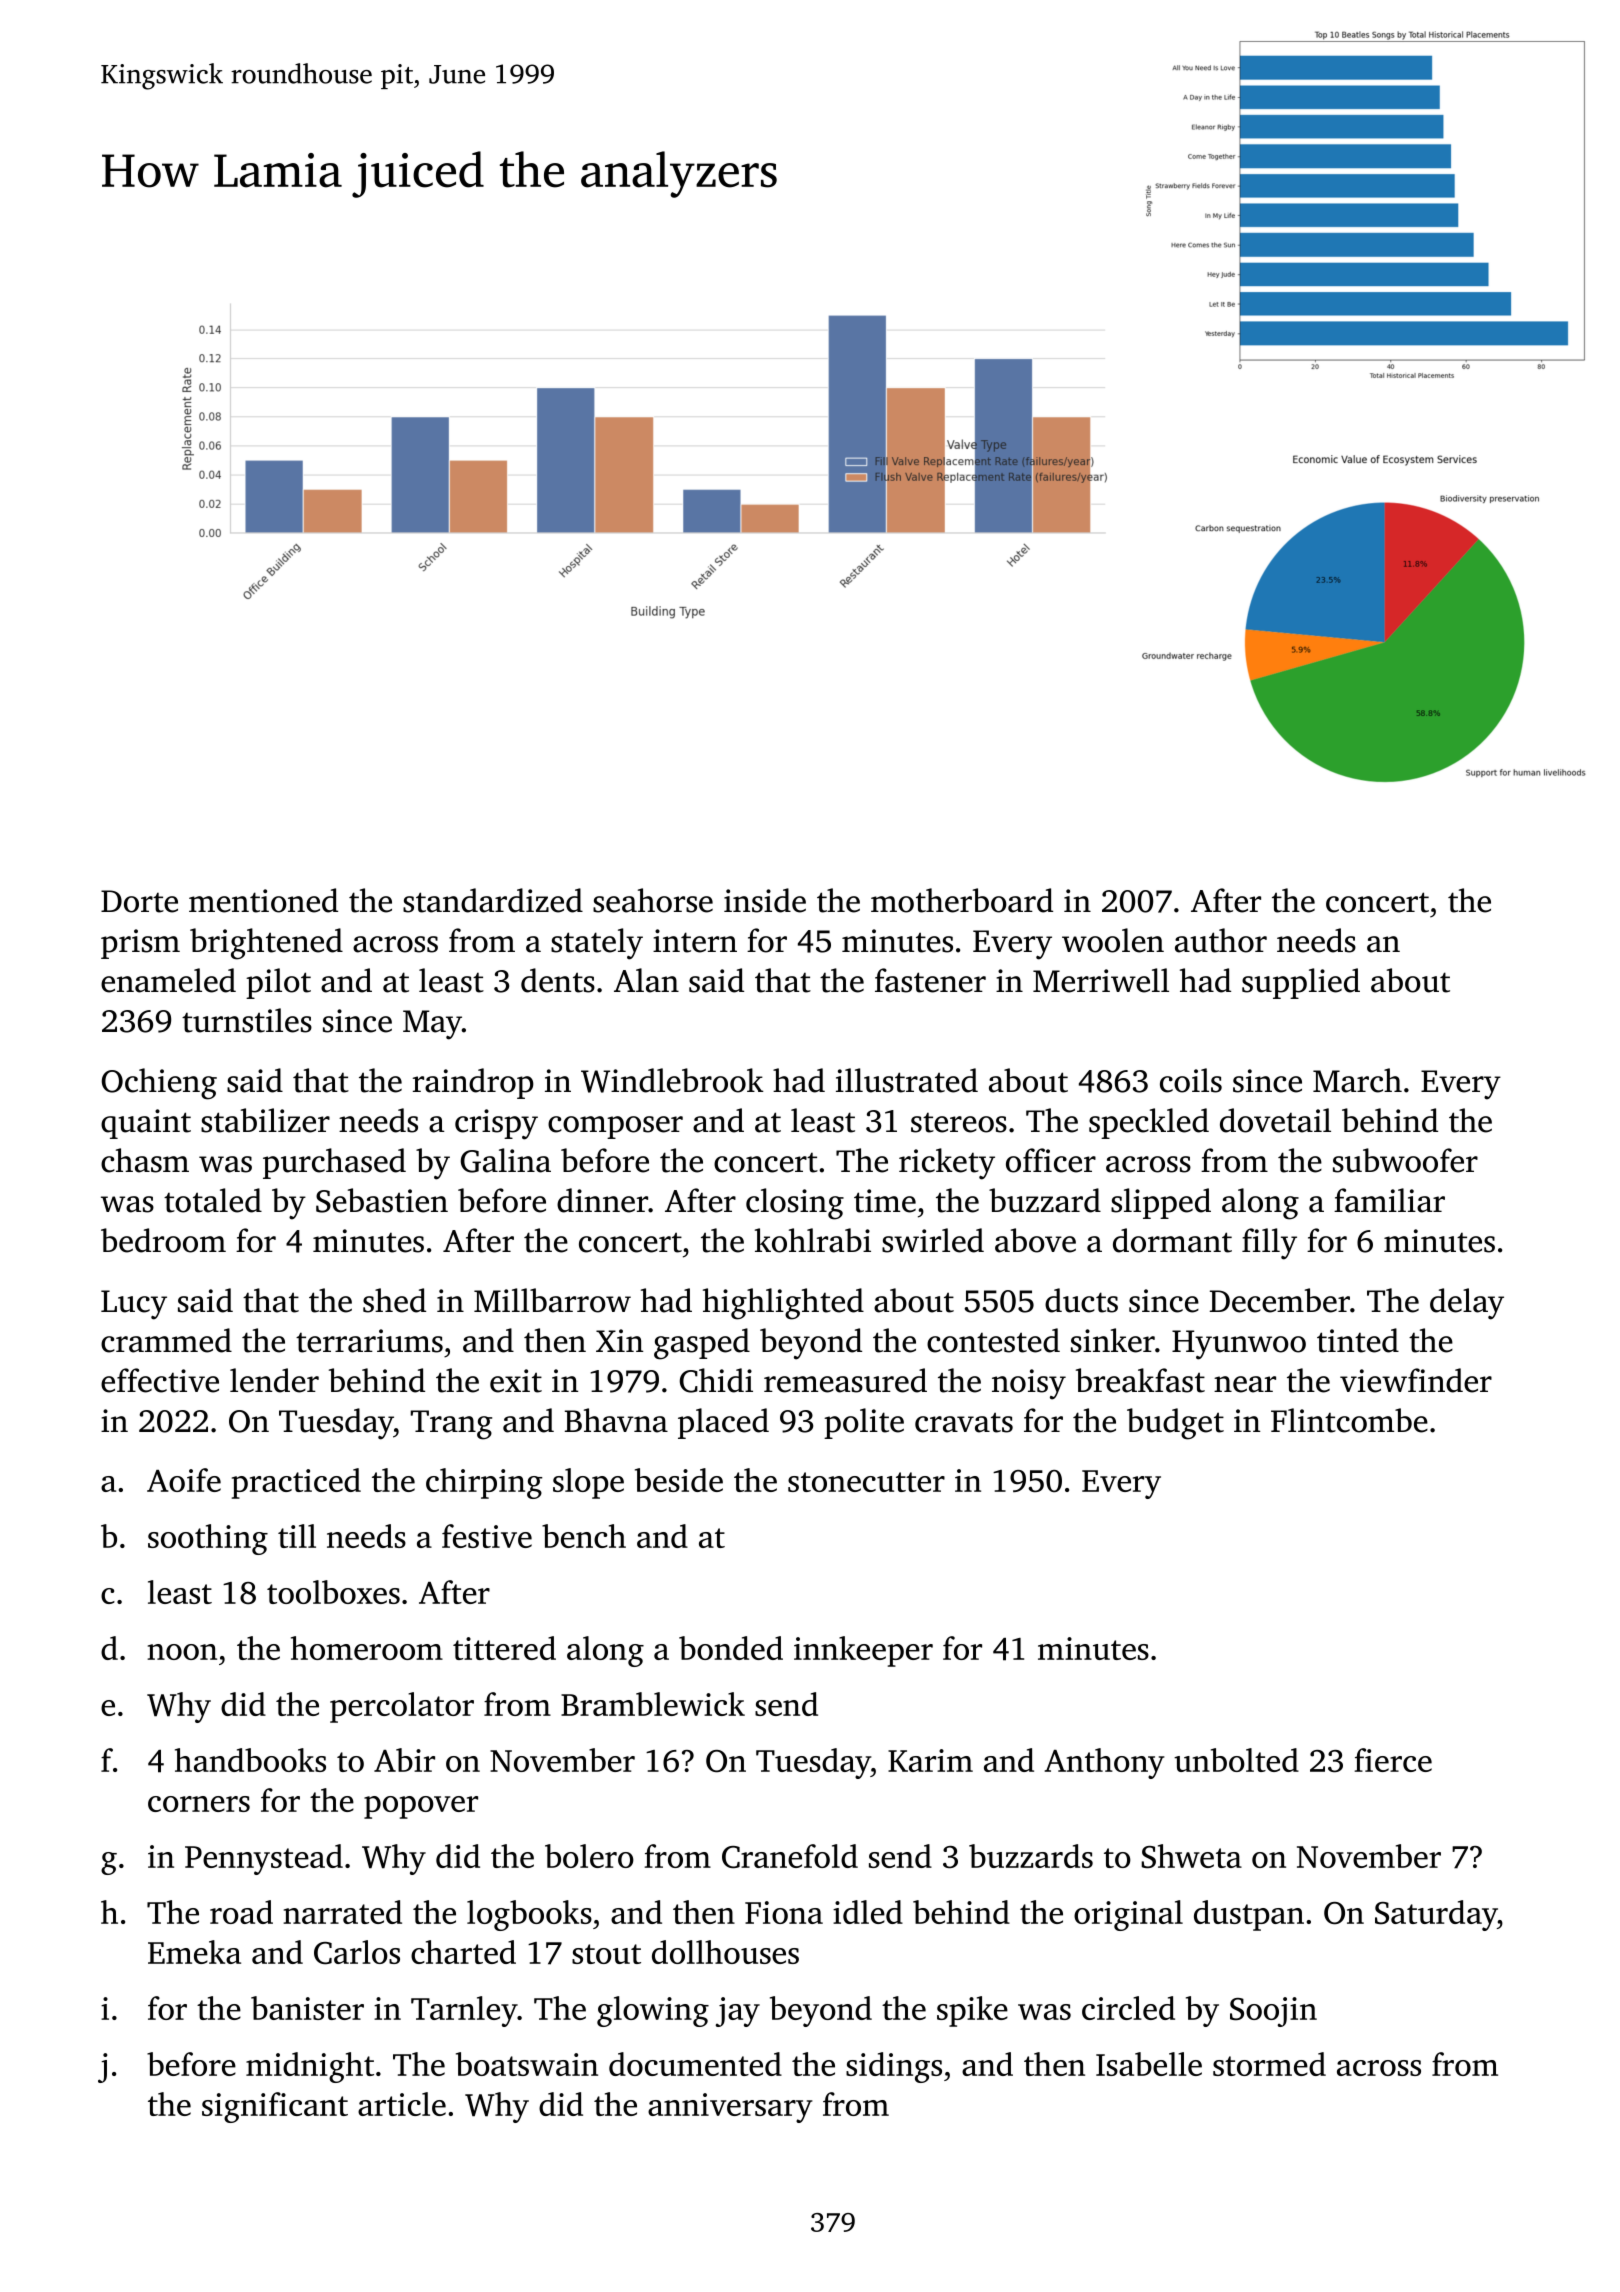 This screenshot has height=2292, width=1620. Describe the element at coordinates (208, 1539) in the screenshot. I see `soothing` at that location.
